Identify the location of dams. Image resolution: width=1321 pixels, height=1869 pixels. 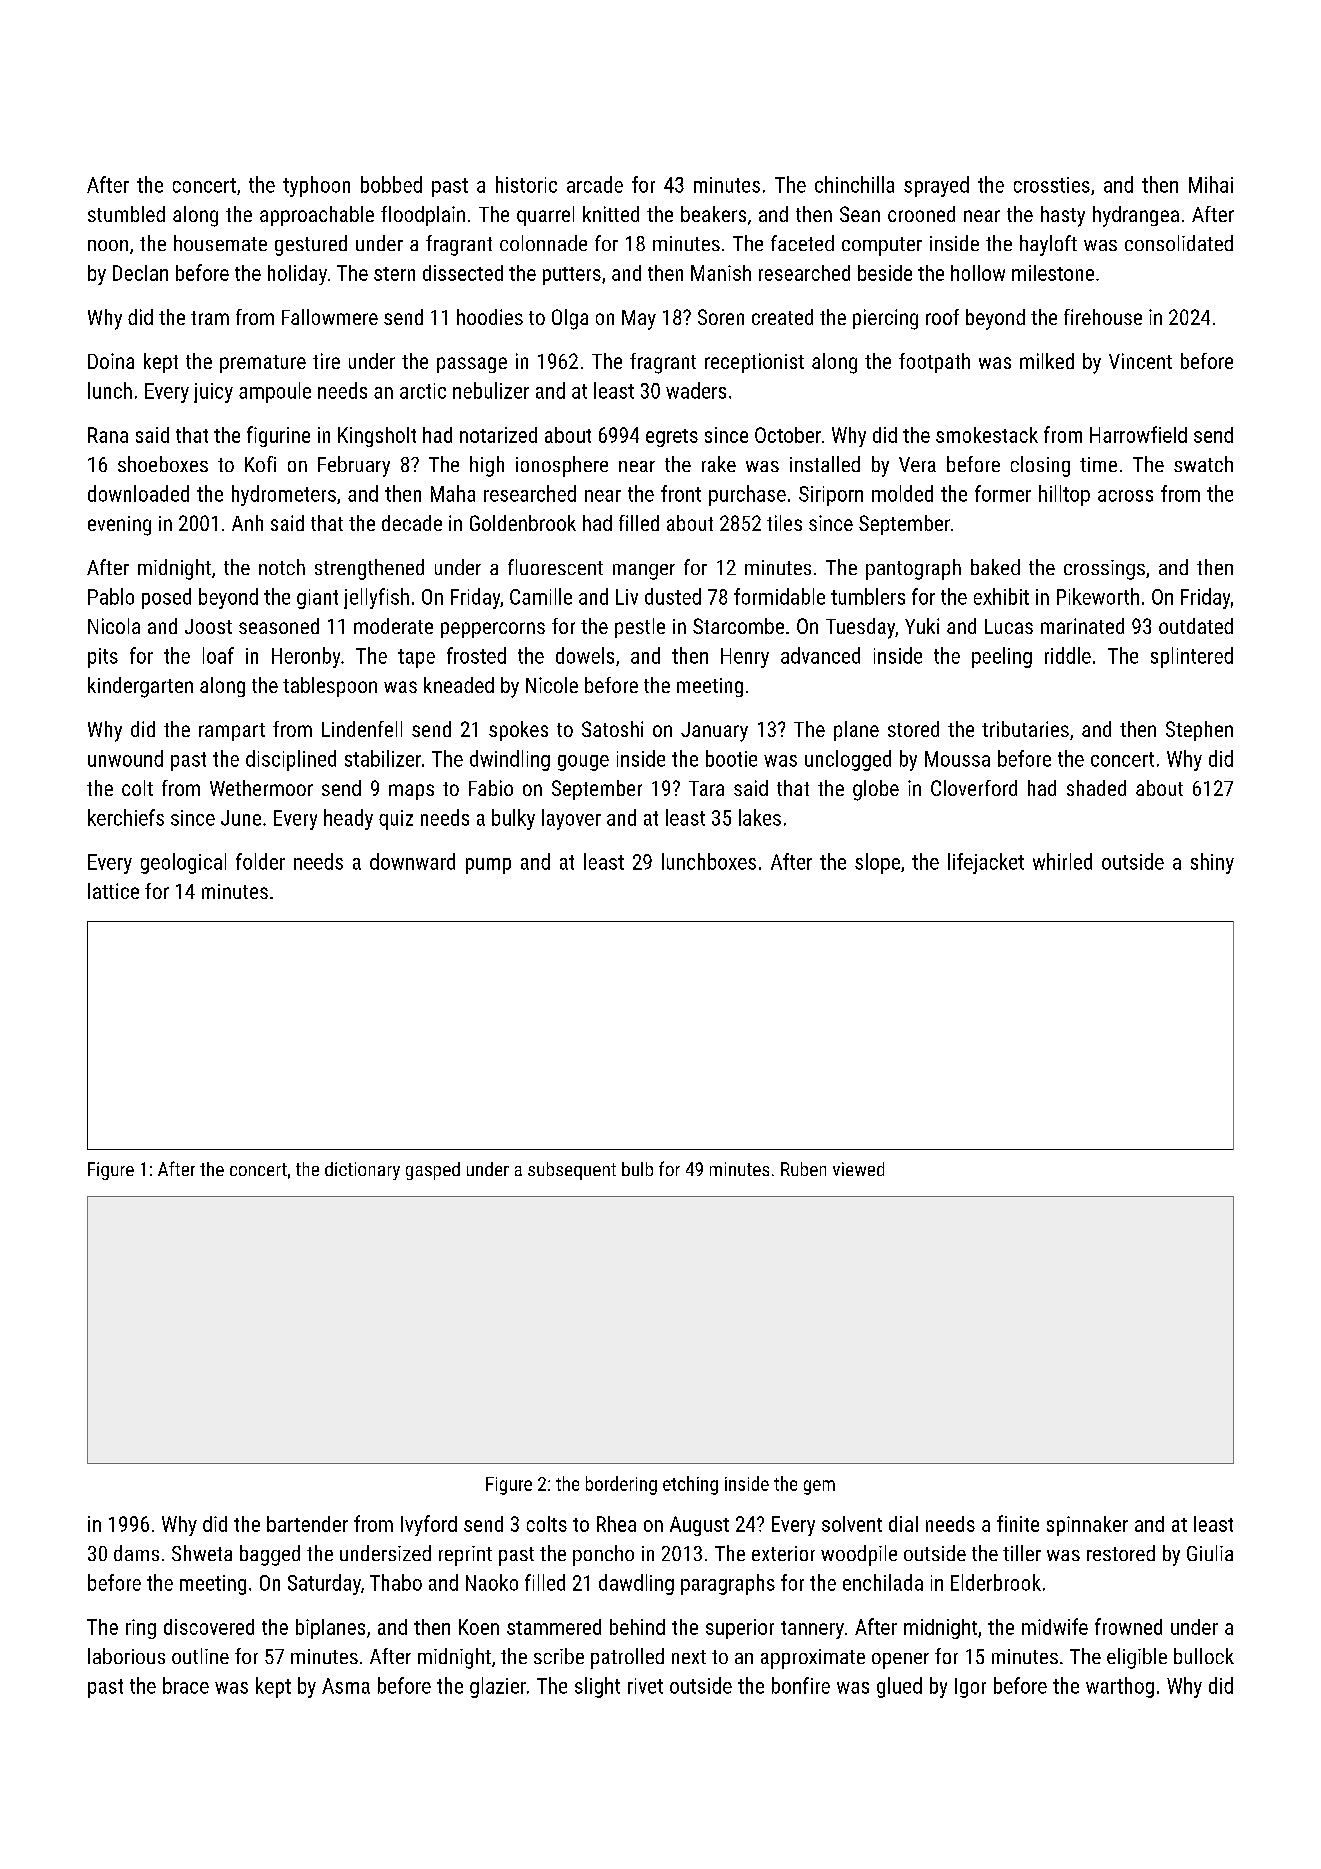
(136, 1553).
